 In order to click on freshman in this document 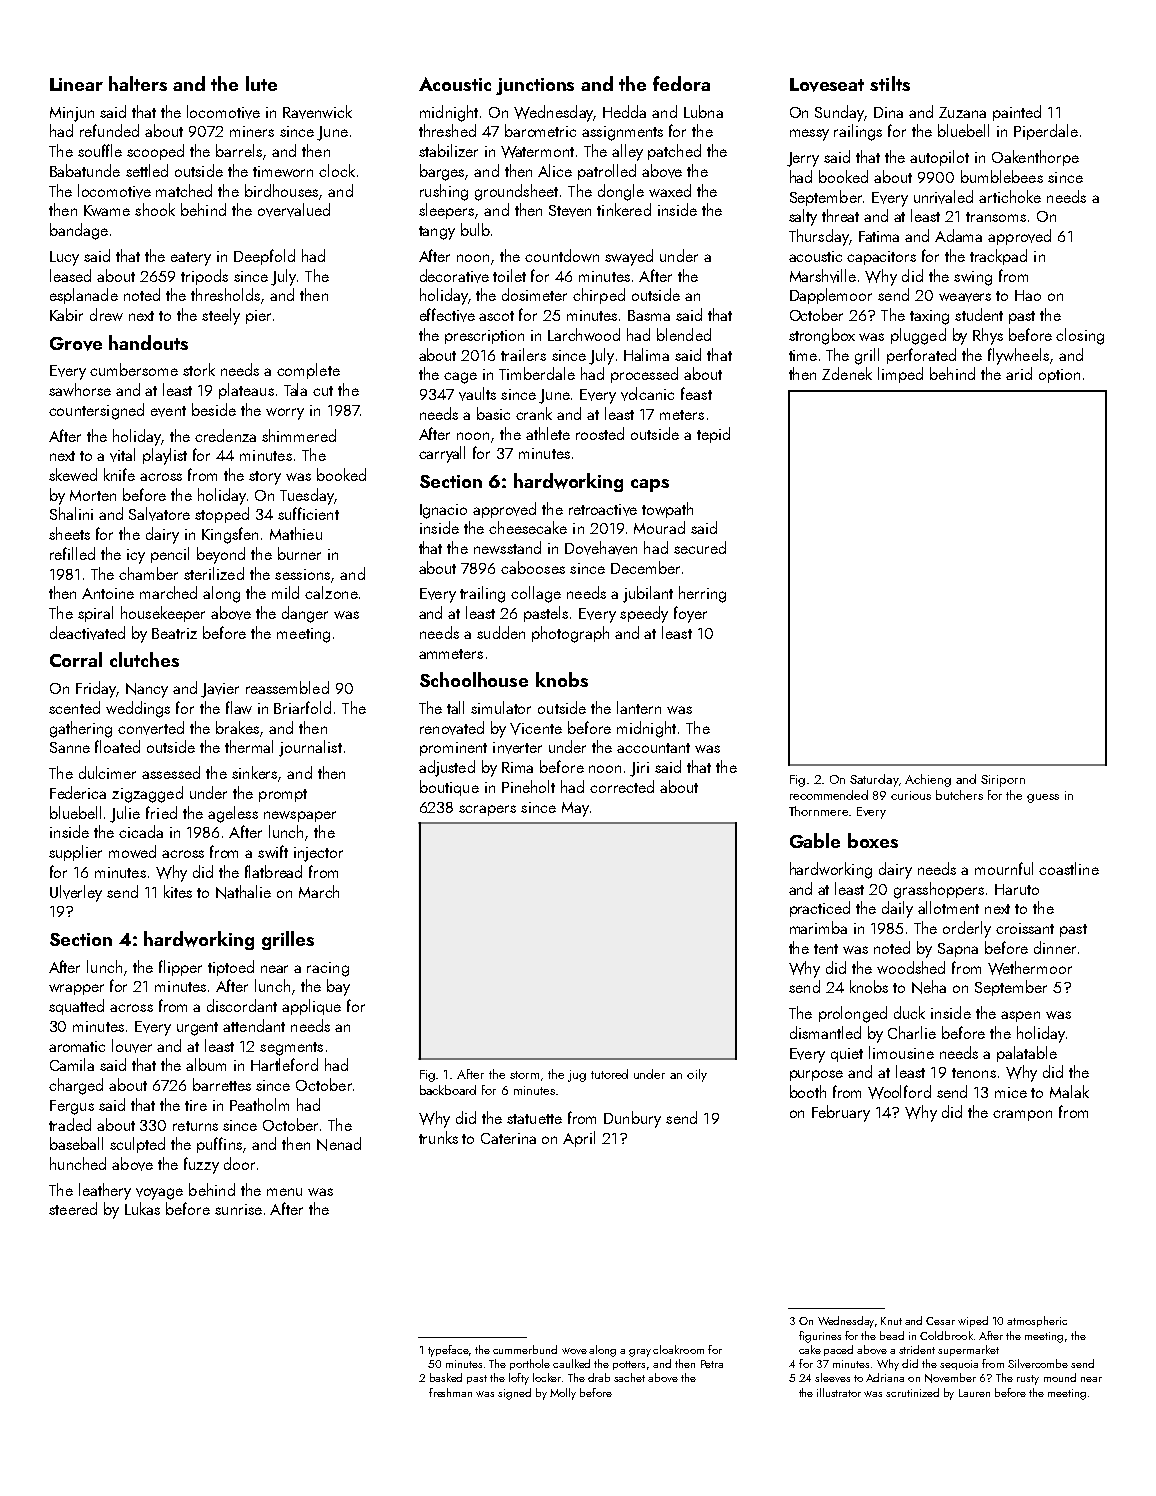, I will do `click(450, 1392)`.
